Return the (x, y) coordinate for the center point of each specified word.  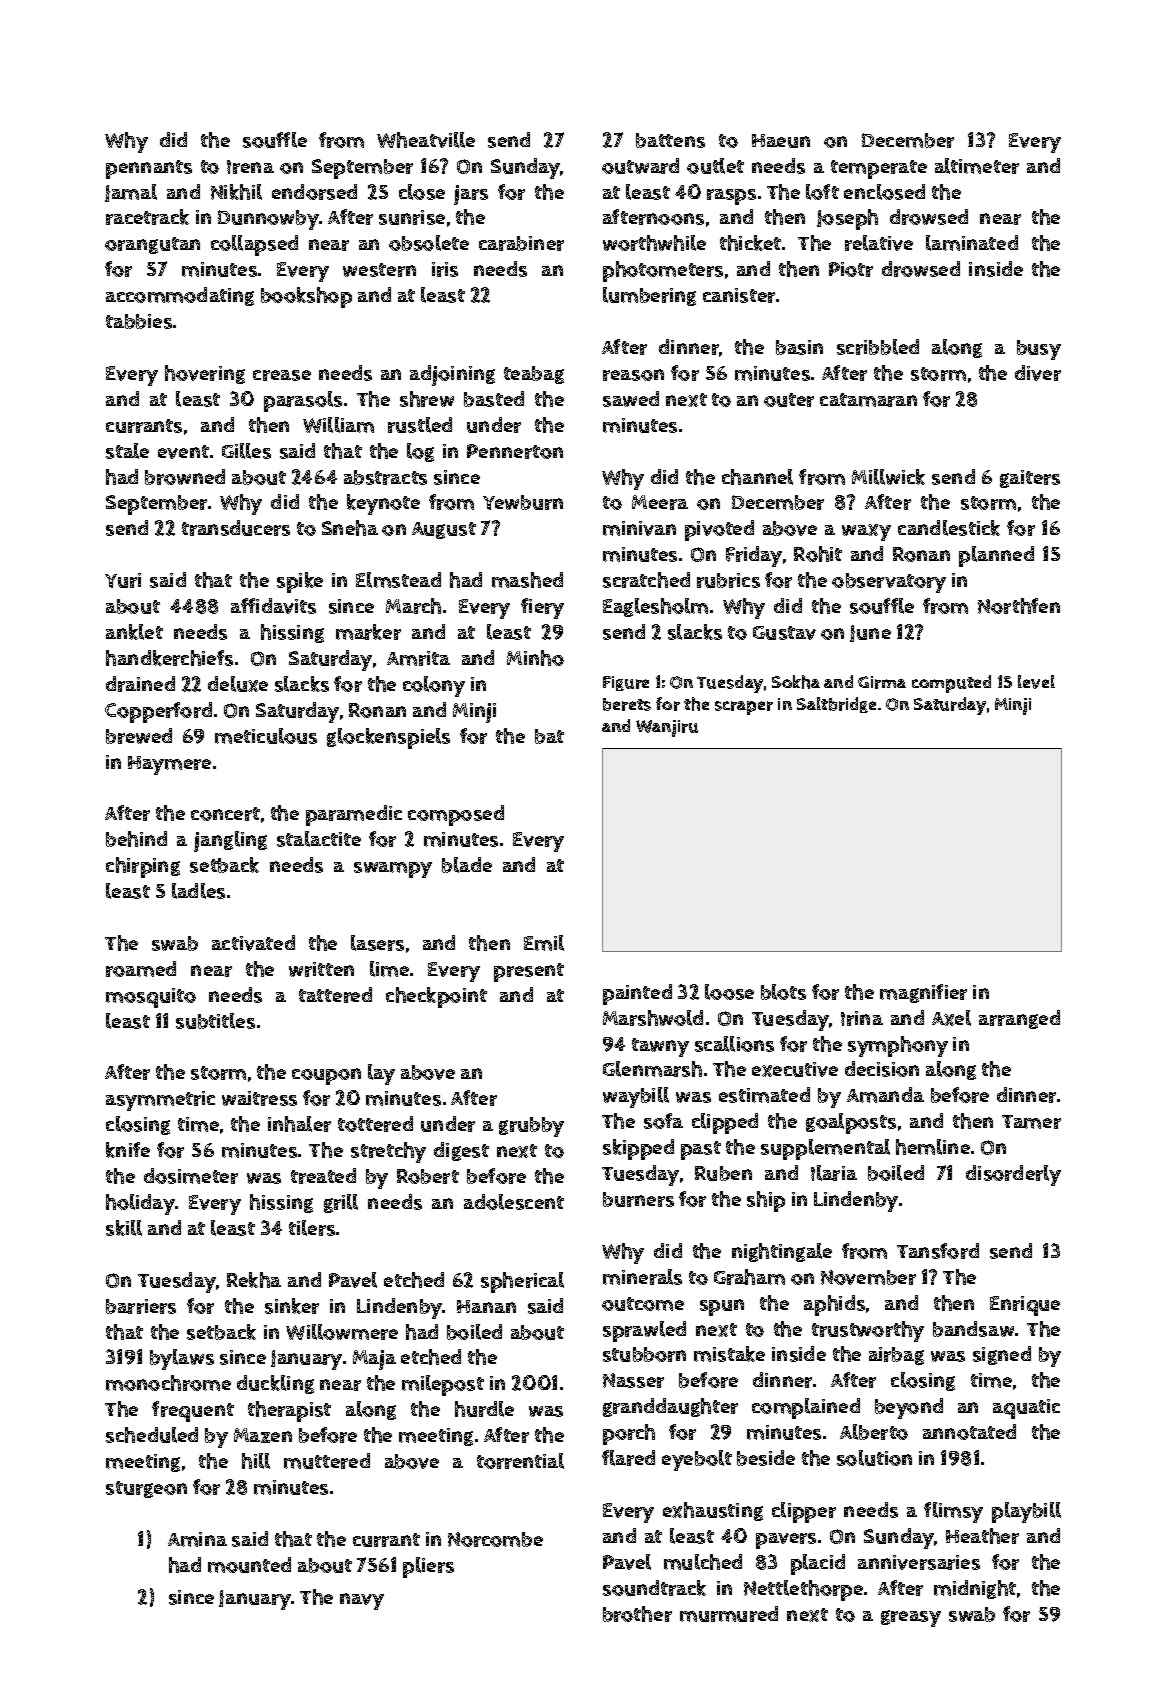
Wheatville (426, 140)
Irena (250, 167)
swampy (393, 870)
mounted (249, 1565)
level (1036, 682)
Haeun (781, 141)
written (321, 969)
